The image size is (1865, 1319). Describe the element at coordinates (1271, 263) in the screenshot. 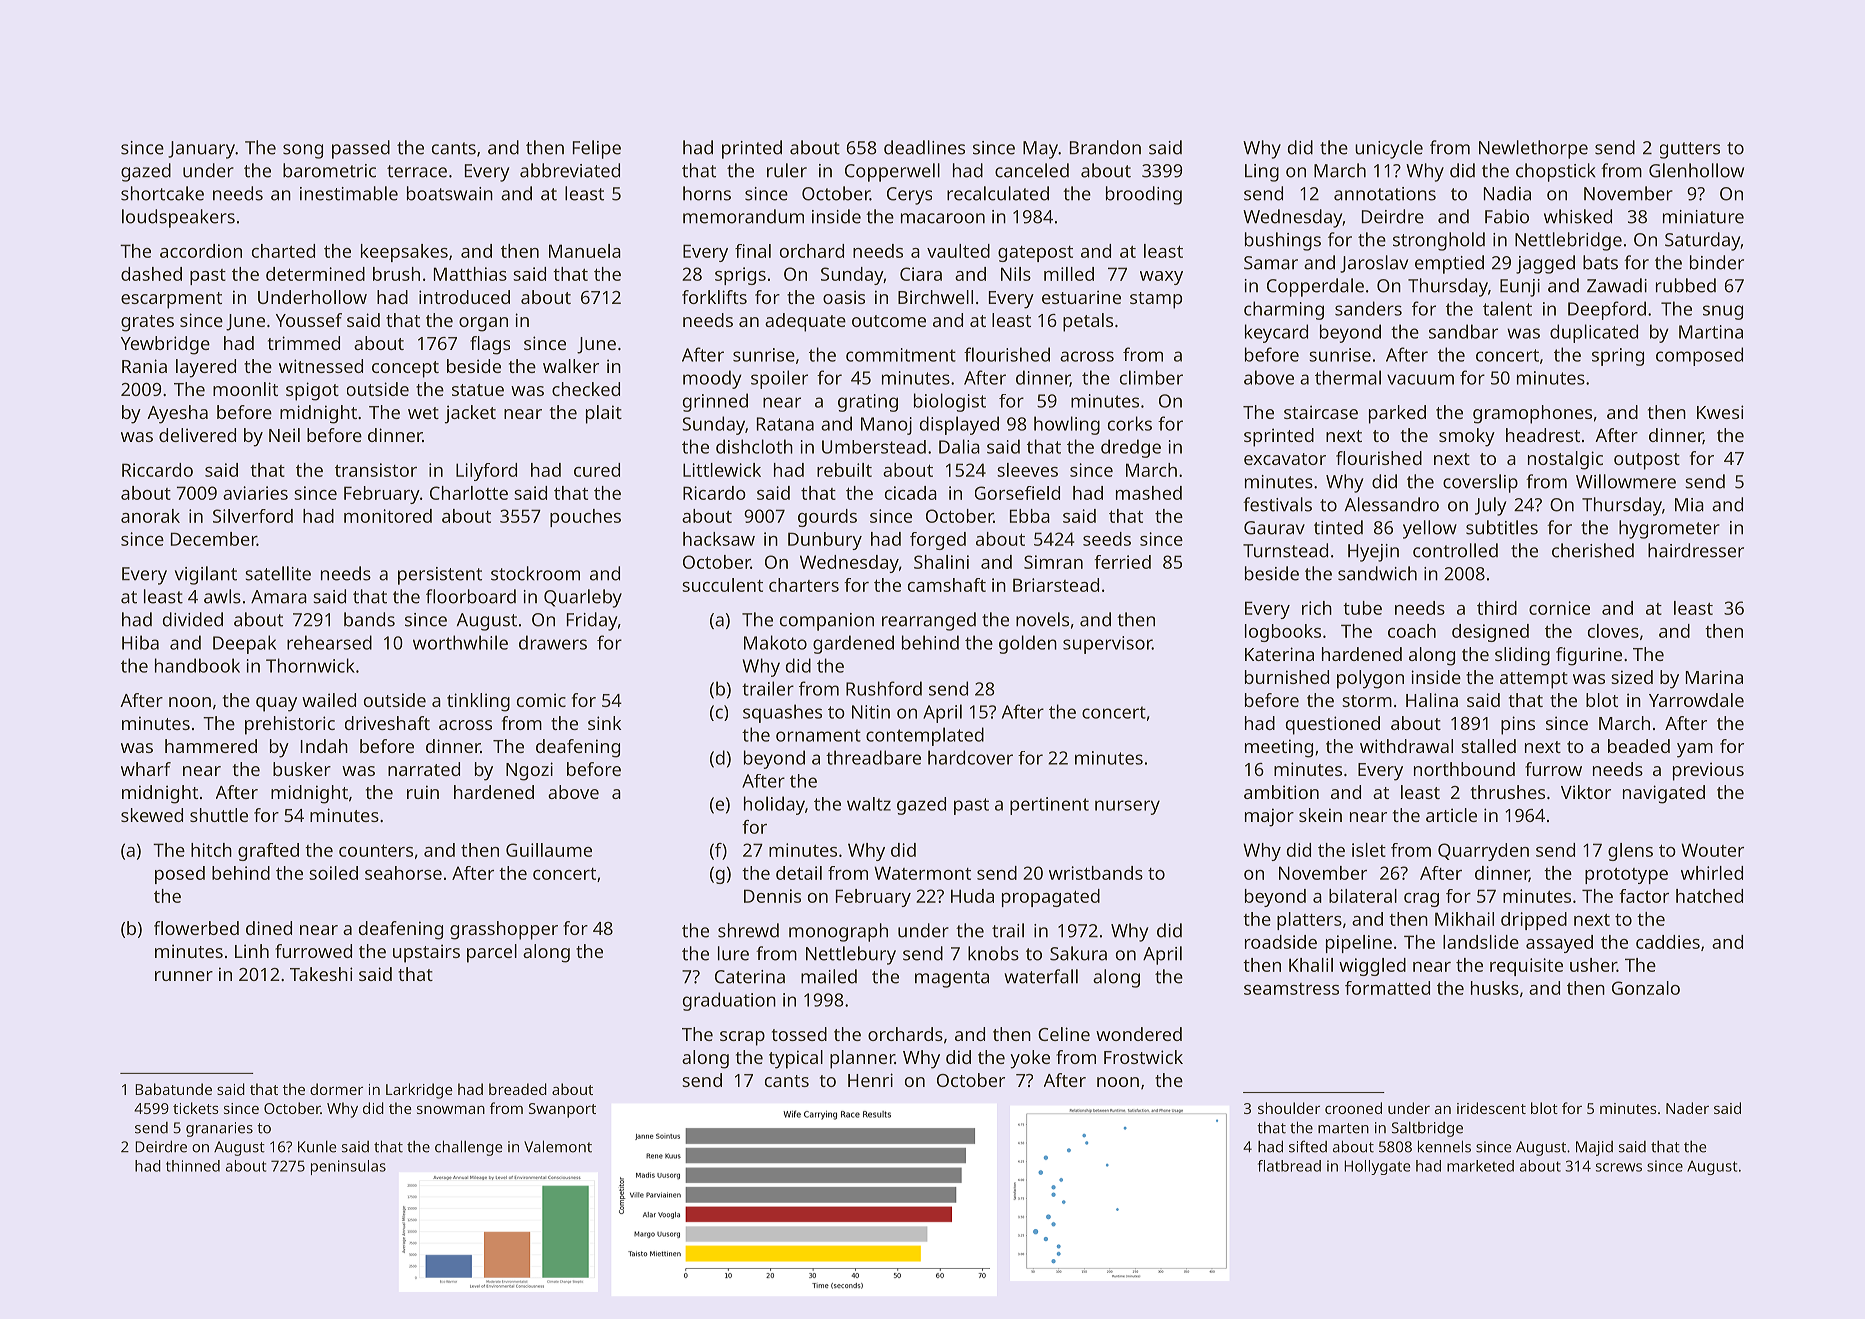

I see `Samar` at that location.
